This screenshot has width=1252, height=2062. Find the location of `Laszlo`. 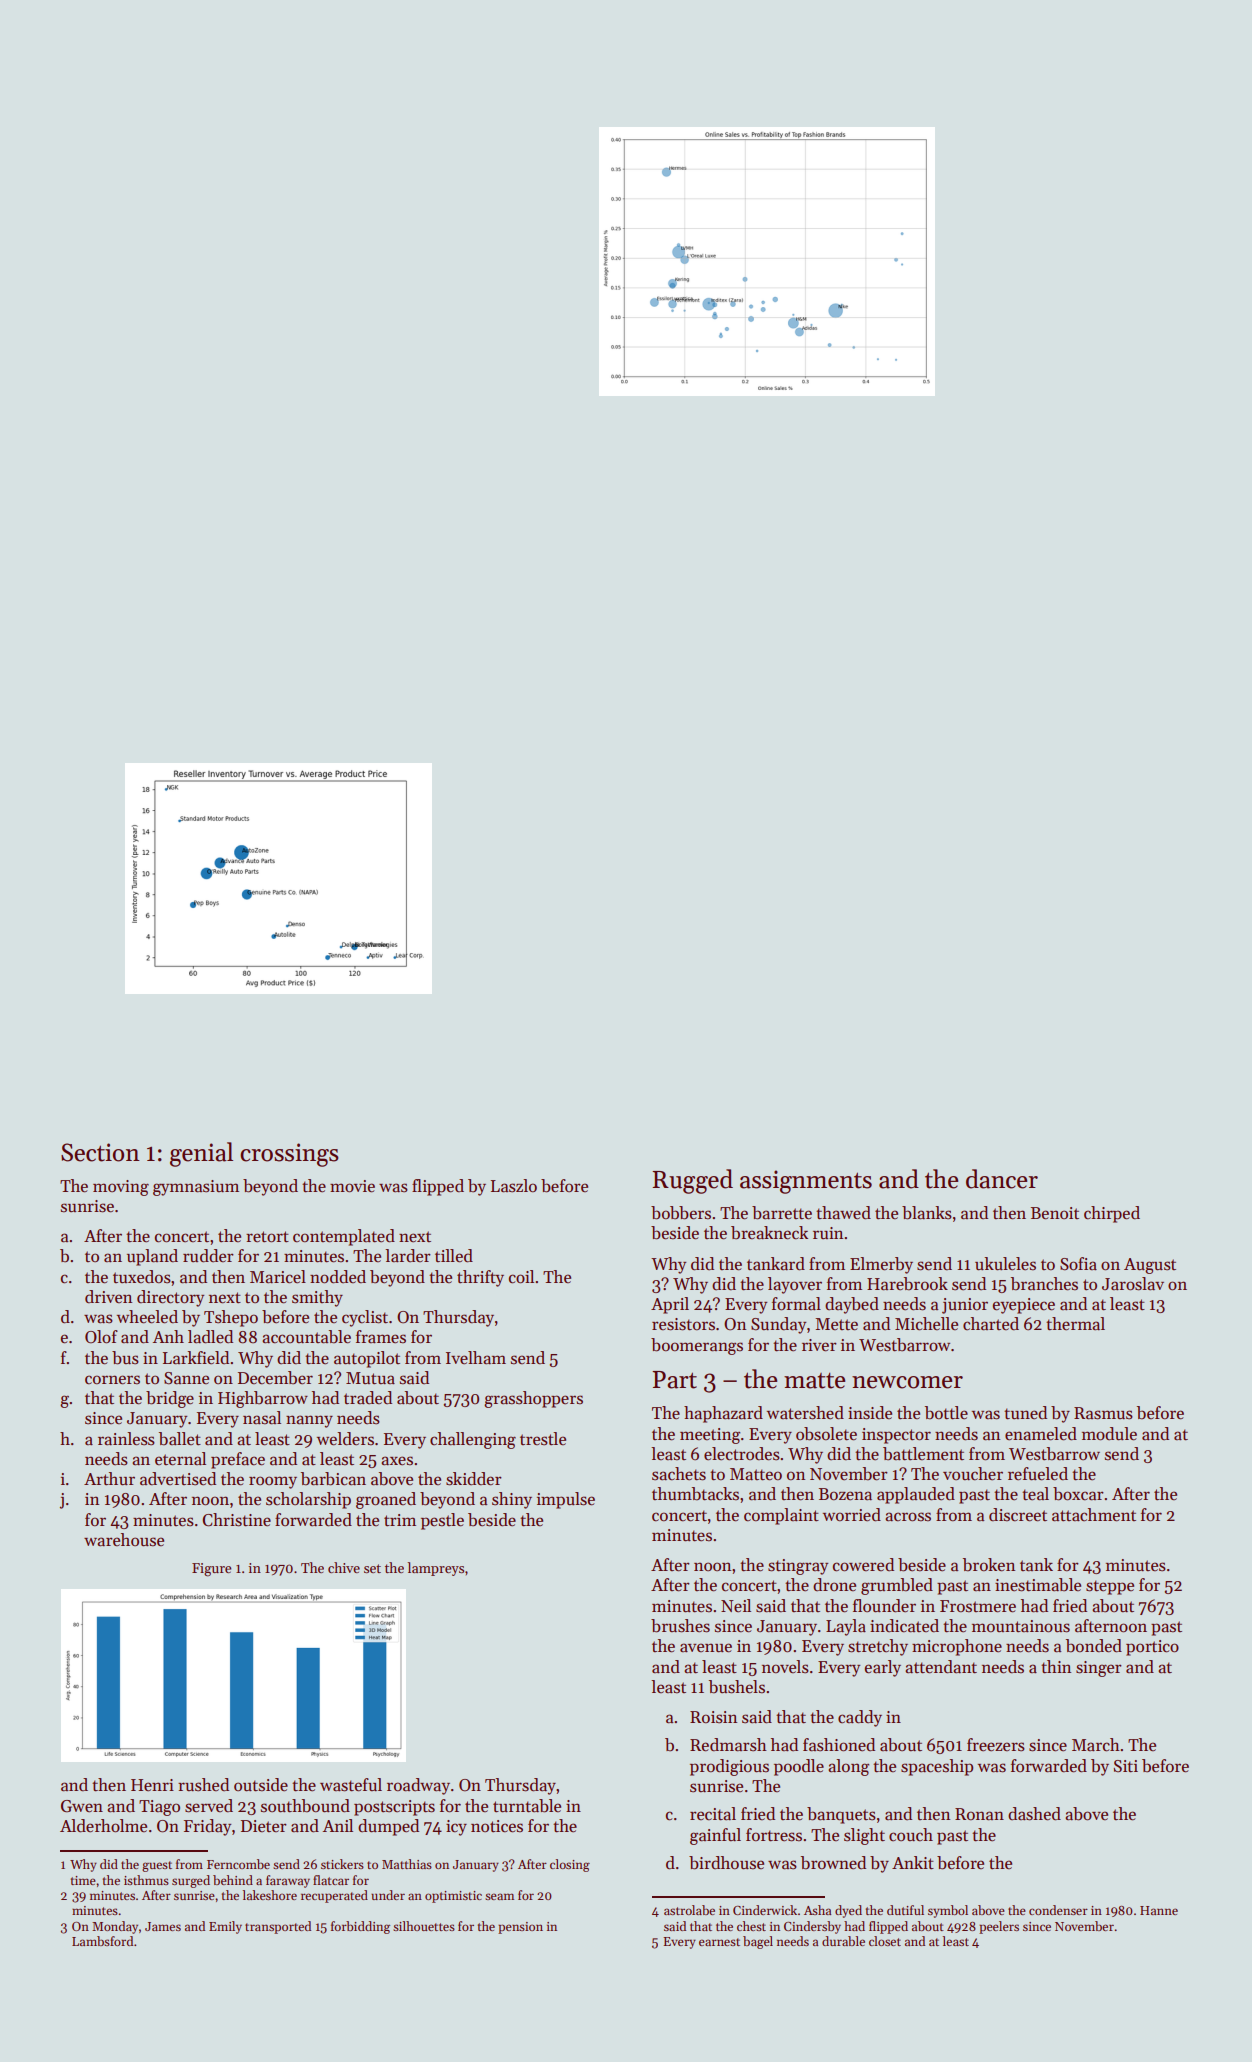

Laszlo is located at coordinates (514, 1186).
